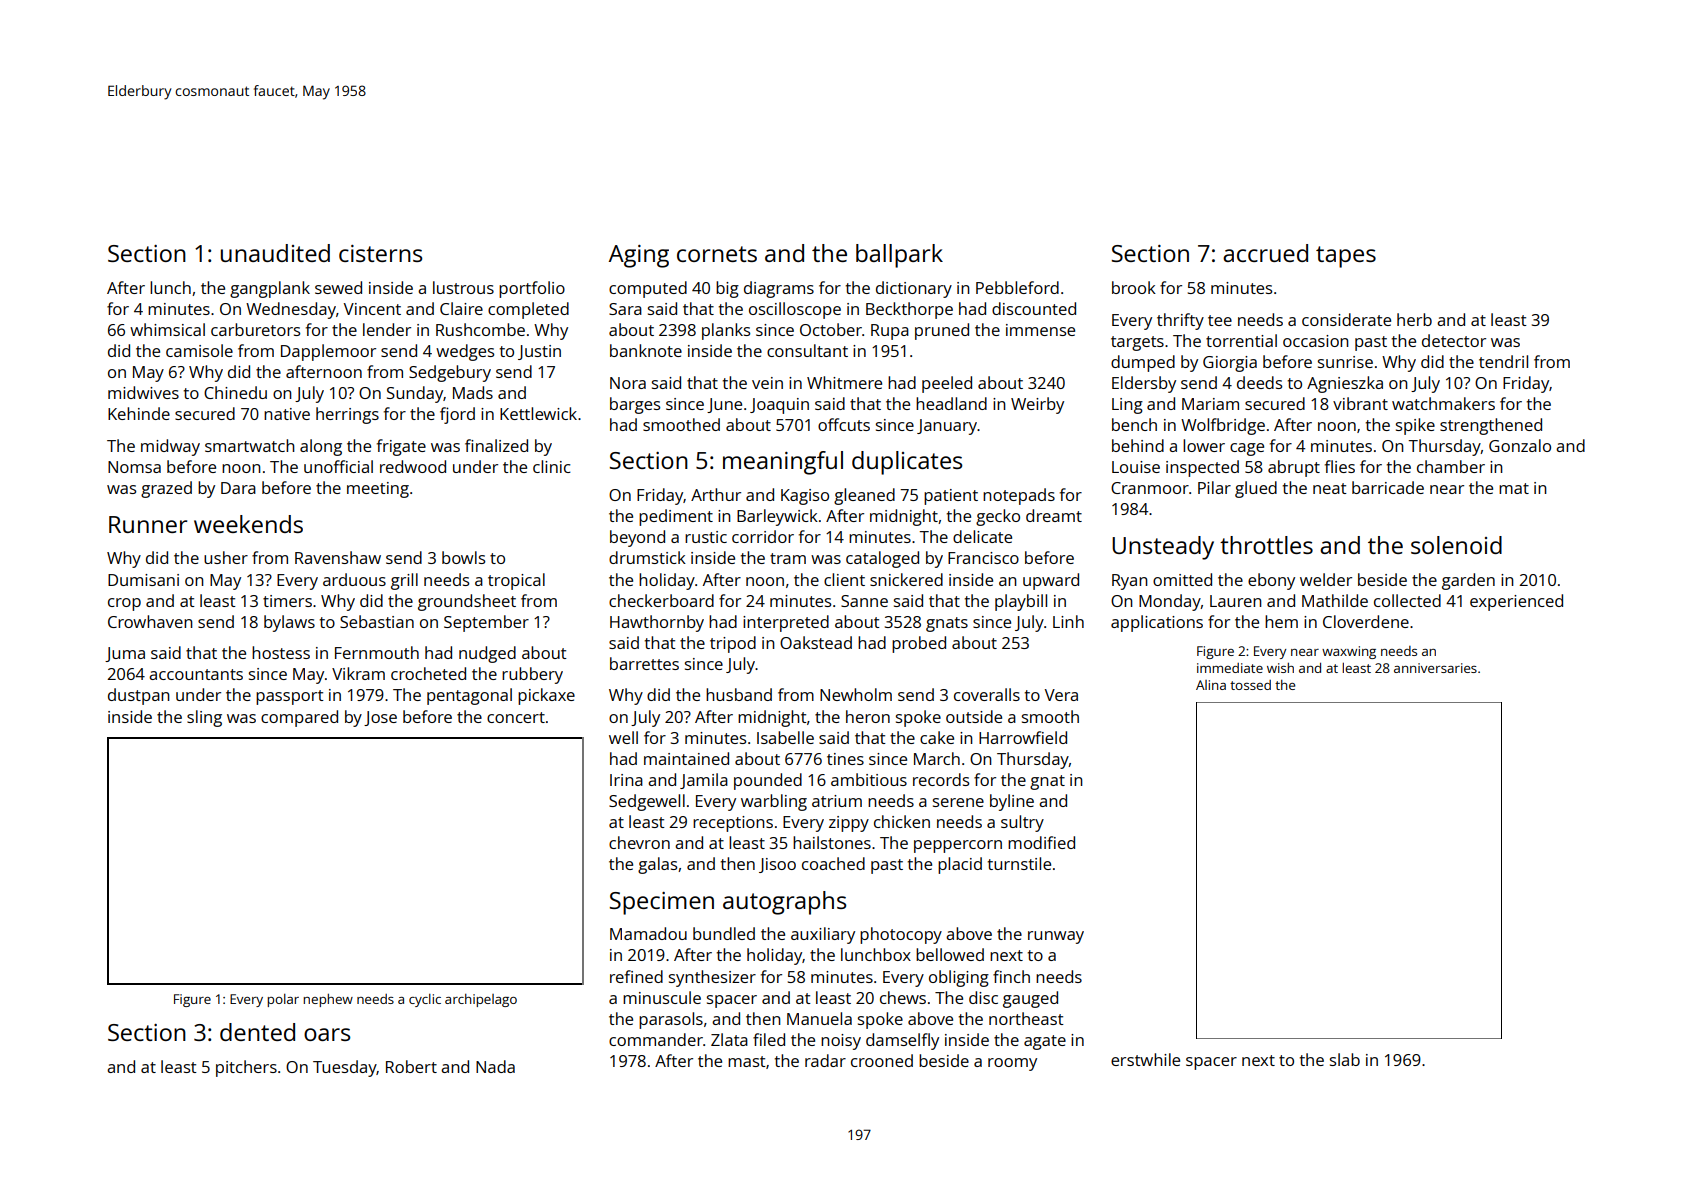 This image has height=1197, width=1694. What do you see at coordinates (465, 352) in the image?
I see `wedges` at bounding box center [465, 352].
